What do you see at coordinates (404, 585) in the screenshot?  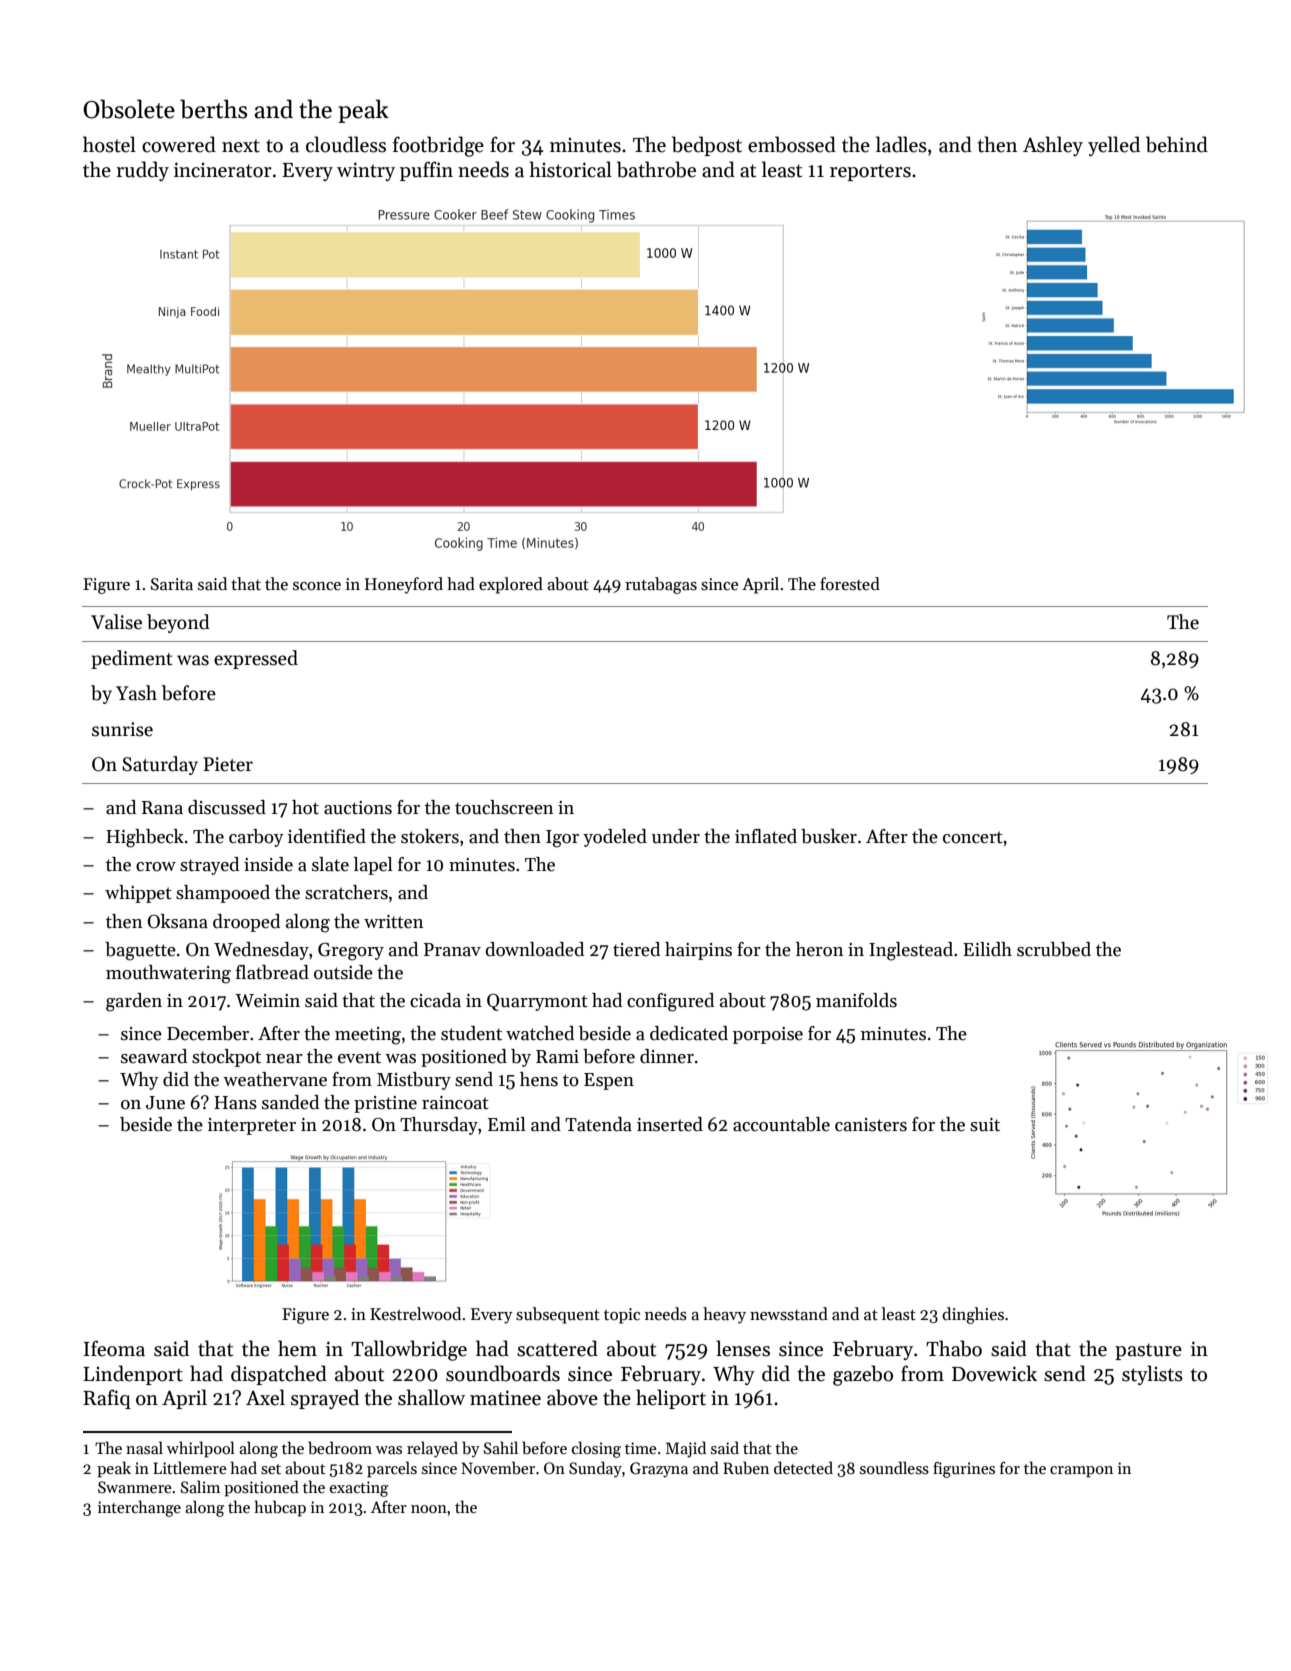 I see `Honeyford` at bounding box center [404, 585].
